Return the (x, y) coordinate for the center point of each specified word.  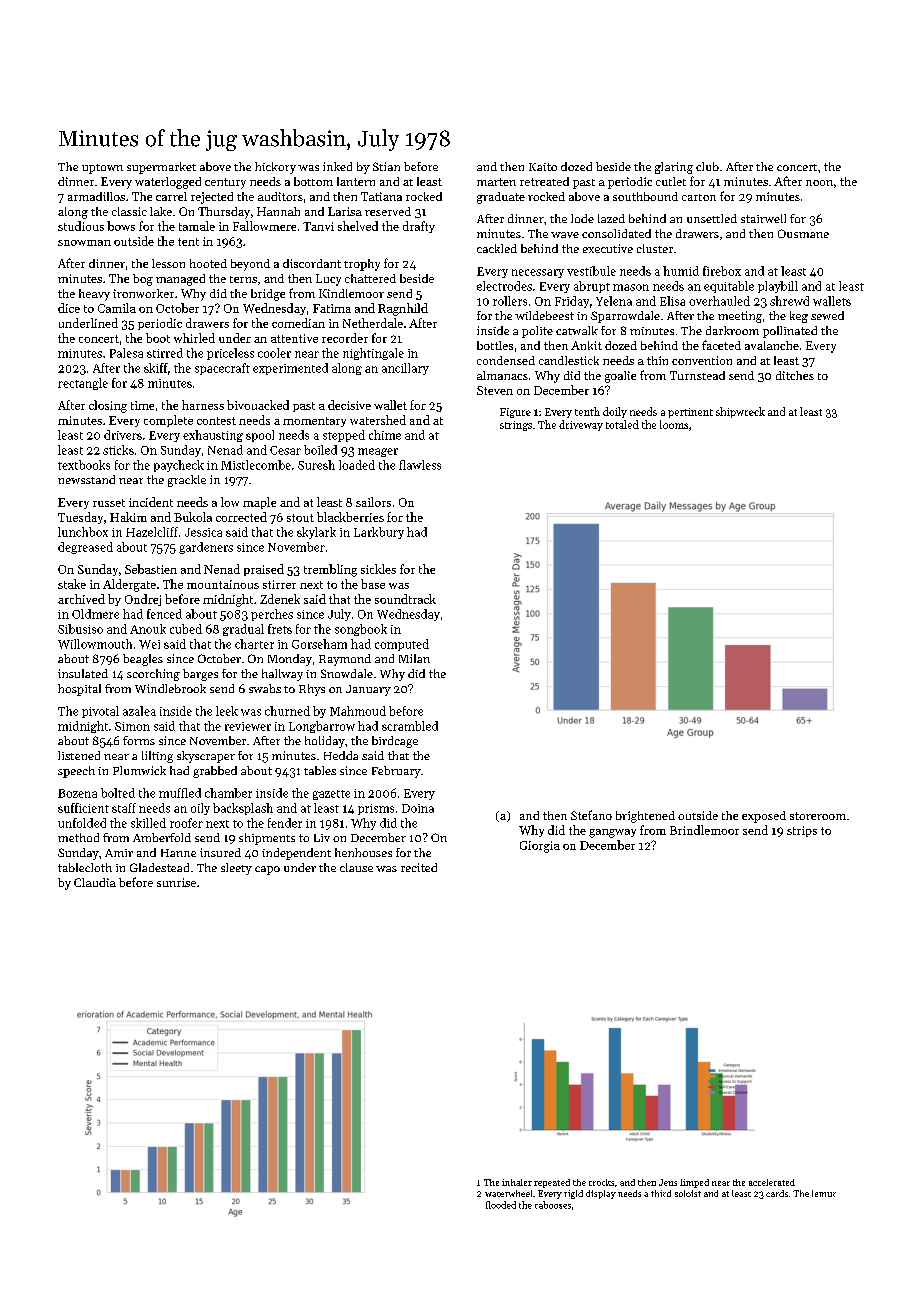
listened (79, 755)
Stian (386, 166)
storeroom (818, 816)
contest (216, 421)
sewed (827, 315)
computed (402, 645)
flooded (501, 1205)
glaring (674, 168)
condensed (506, 360)
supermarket (161, 168)
